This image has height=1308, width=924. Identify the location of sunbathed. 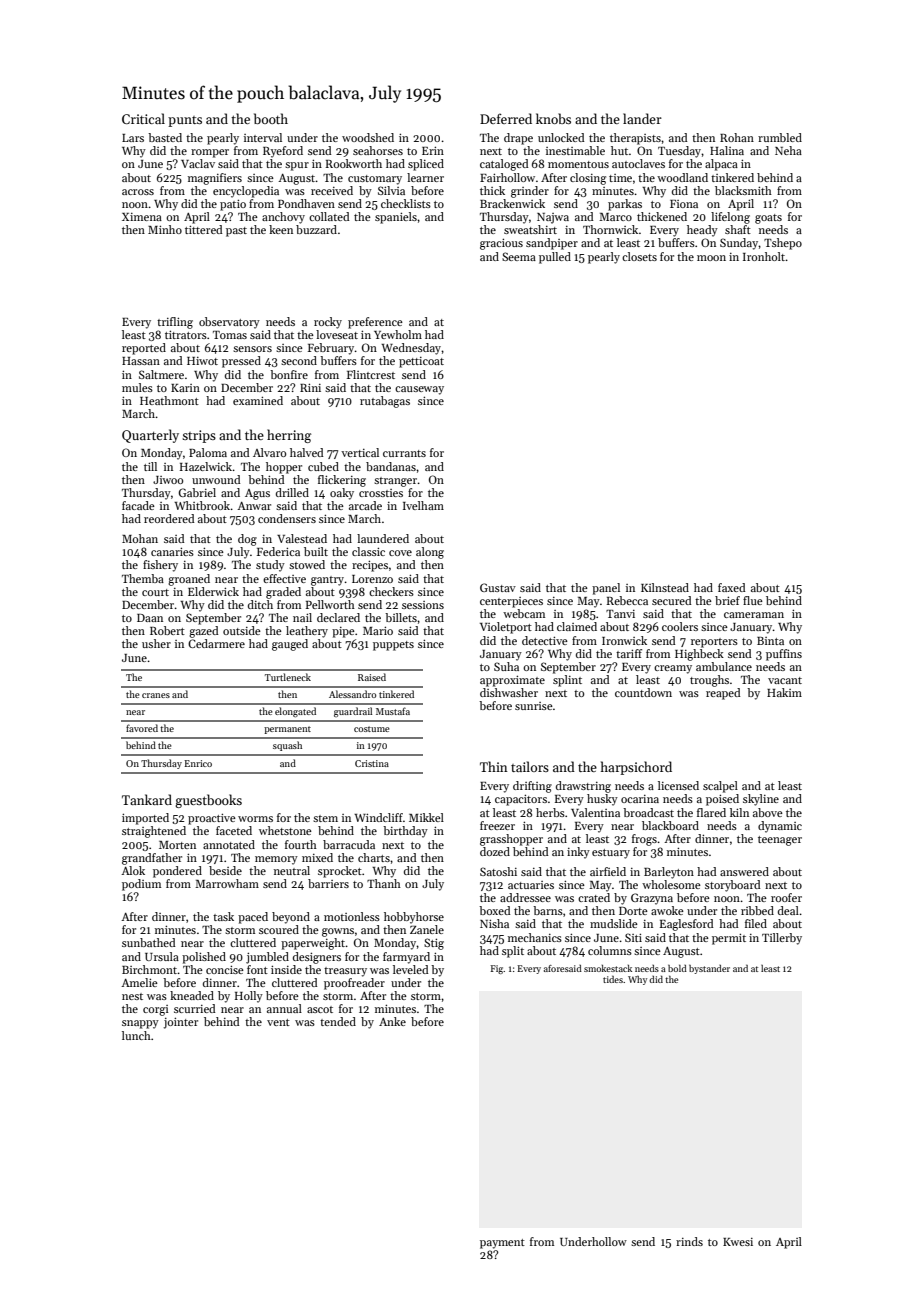
(149, 942).
